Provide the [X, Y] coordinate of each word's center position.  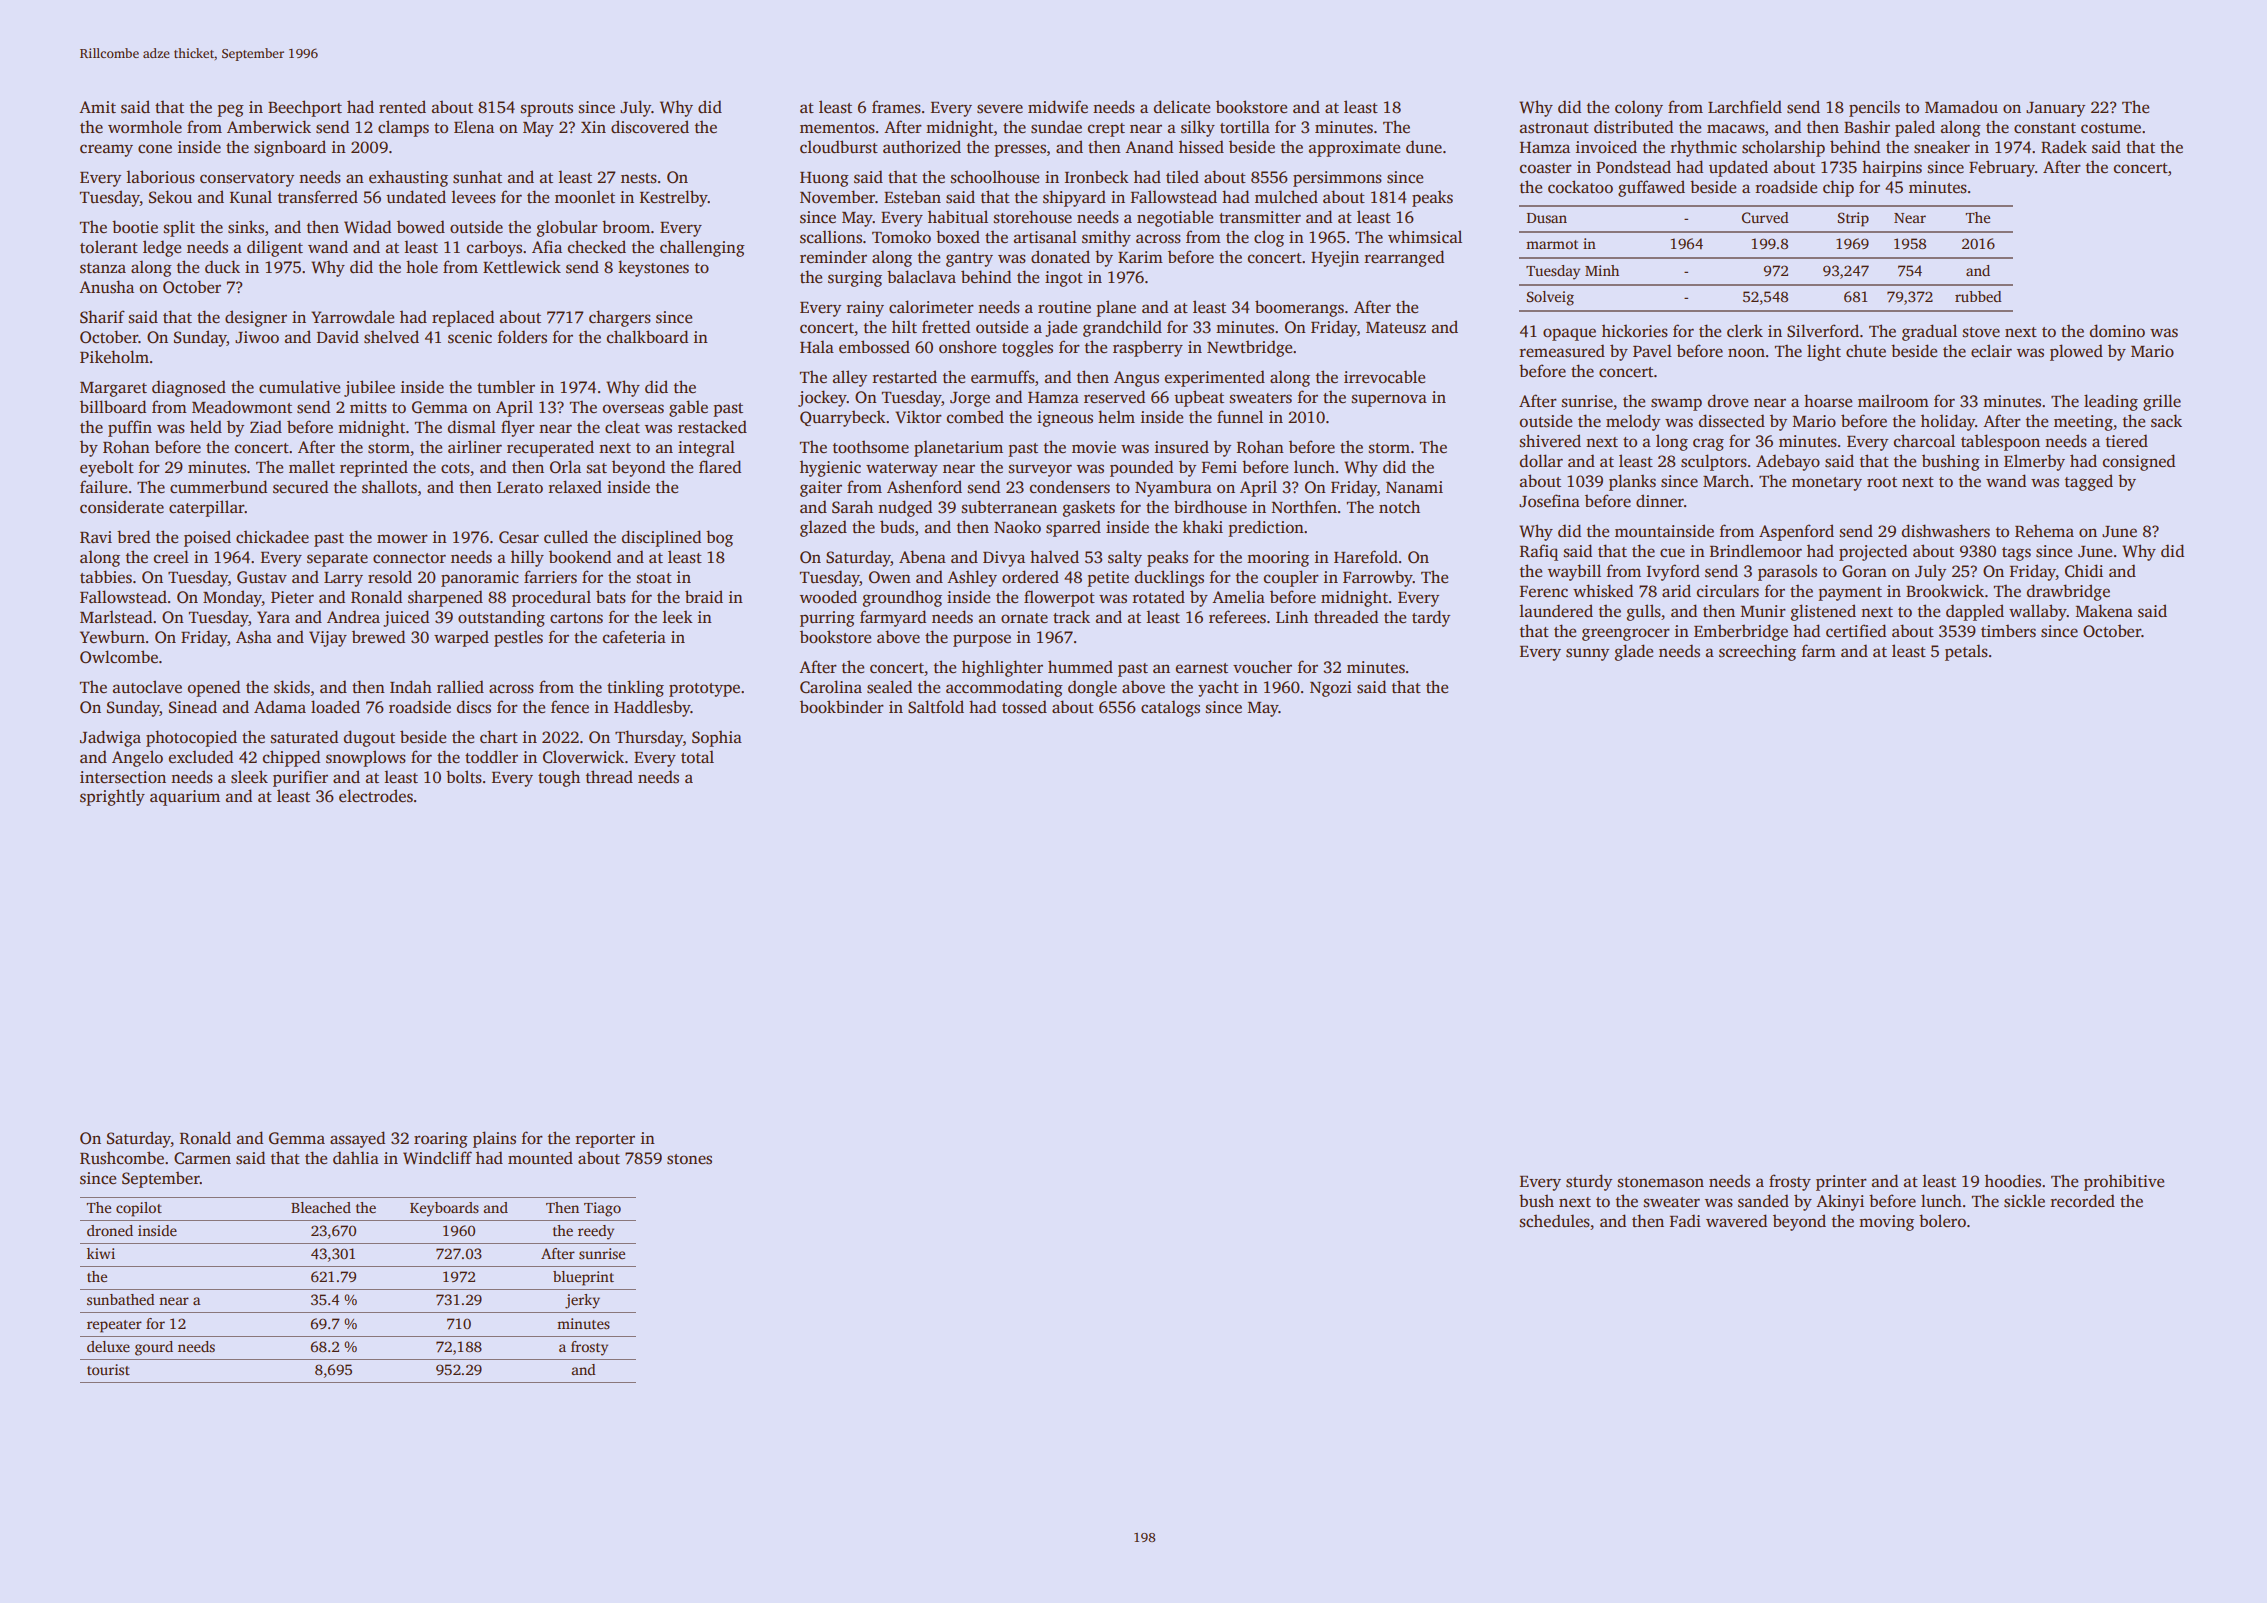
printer [1841, 1183]
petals [1966, 652]
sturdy [1589, 1182]
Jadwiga [110, 738]
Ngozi [1331, 689]
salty [1125, 558]
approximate [1354, 149]
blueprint [583, 1278]
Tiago [602, 1209]
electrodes [376, 796]
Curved [1765, 217]
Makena [2104, 611]
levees [473, 197]
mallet [312, 467]
